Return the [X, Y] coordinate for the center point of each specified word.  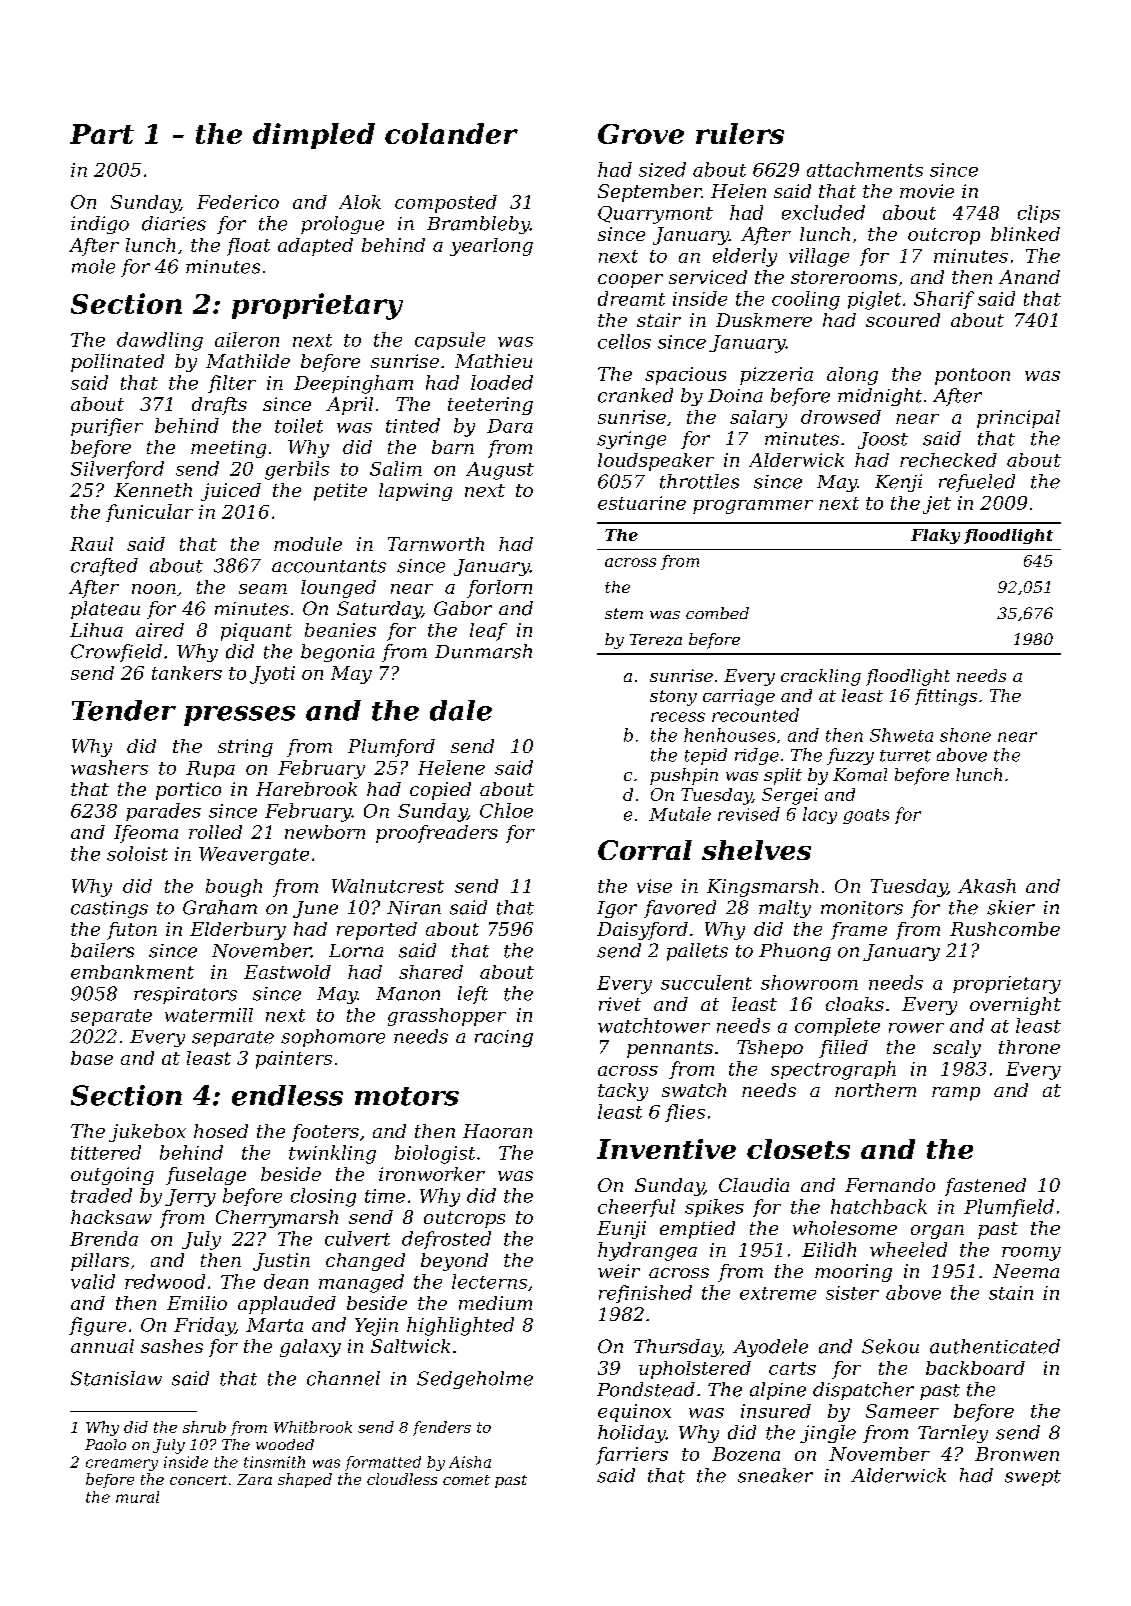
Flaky [935, 536]
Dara [510, 426]
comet [466, 1480]
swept [1033, 1478]
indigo [100, 225]
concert [198, 1480]
